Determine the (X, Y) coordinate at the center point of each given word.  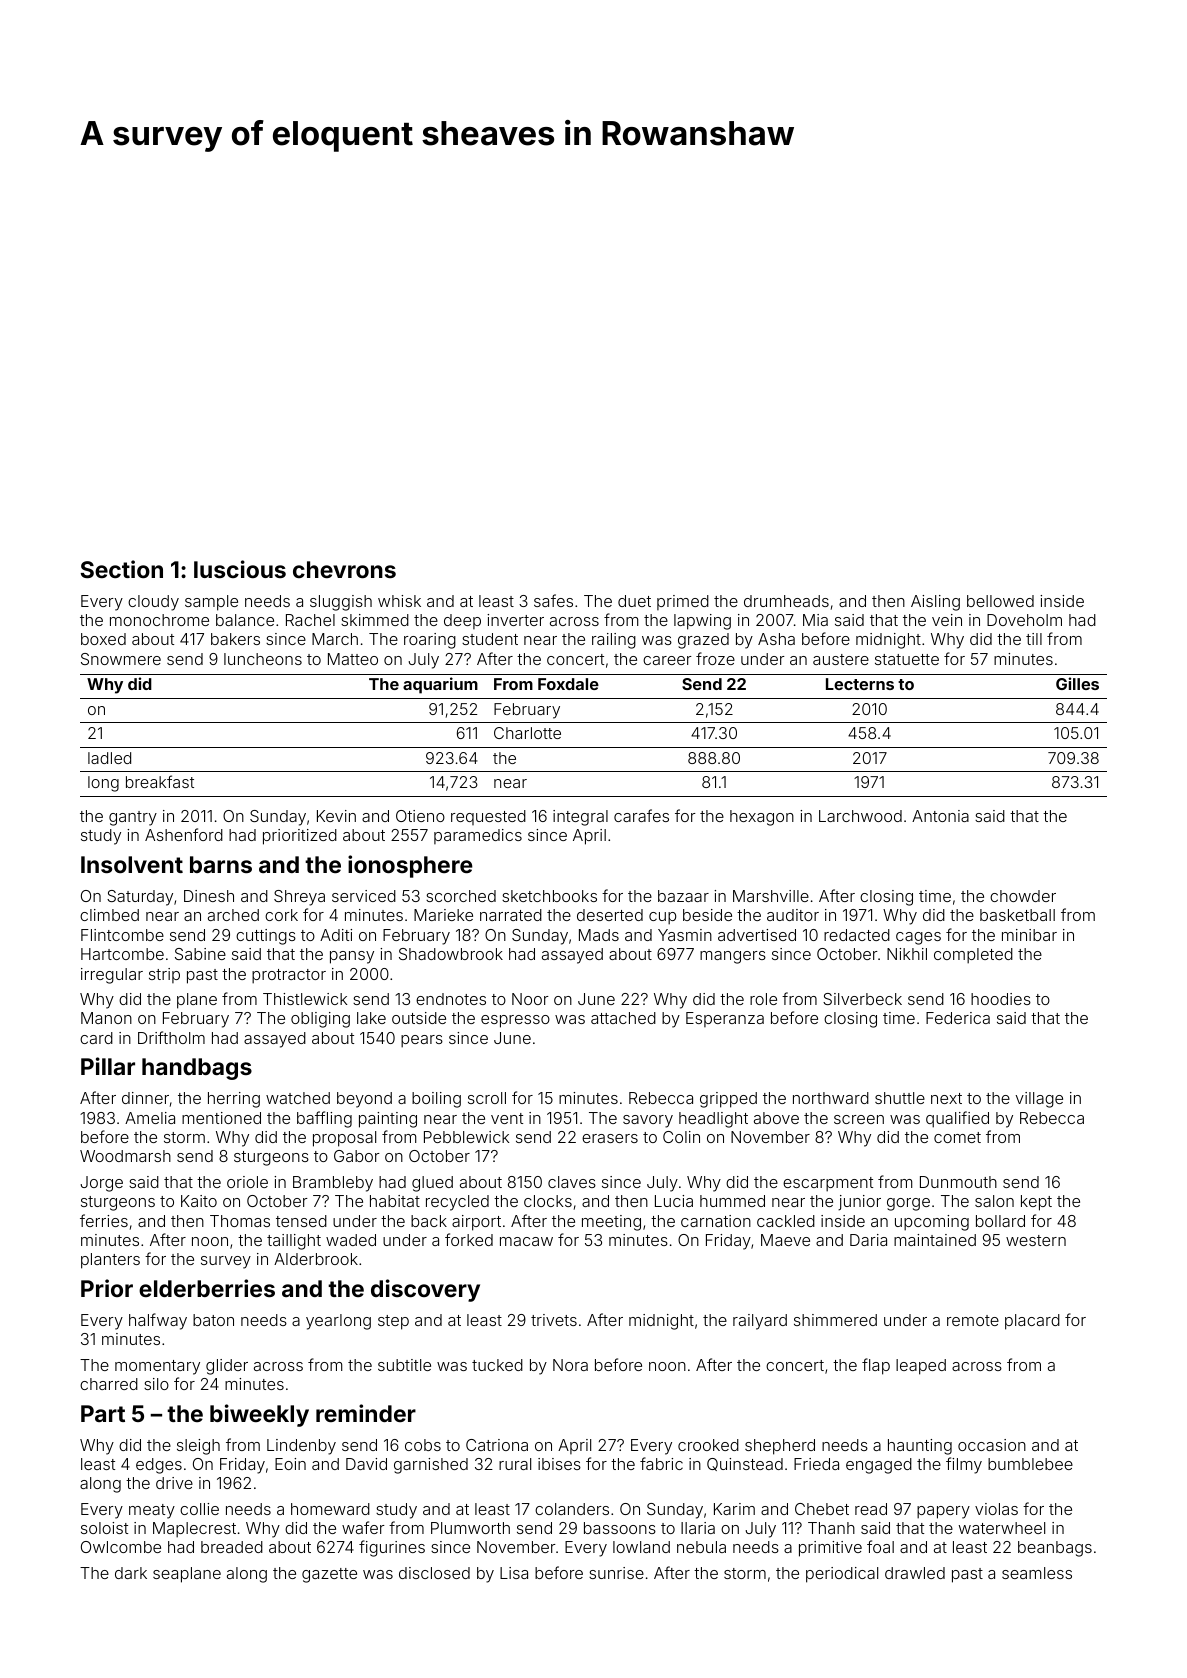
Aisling (935, 603)
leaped (921, 1367)
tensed (301, 1221)
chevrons (344, 569)
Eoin (290, 1464)
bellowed (1000, 601)
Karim (734, 1509)
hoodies (1001, 999)
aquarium (440, 685)
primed (683, 602)
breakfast (160, 781)
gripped (728, 1100)
